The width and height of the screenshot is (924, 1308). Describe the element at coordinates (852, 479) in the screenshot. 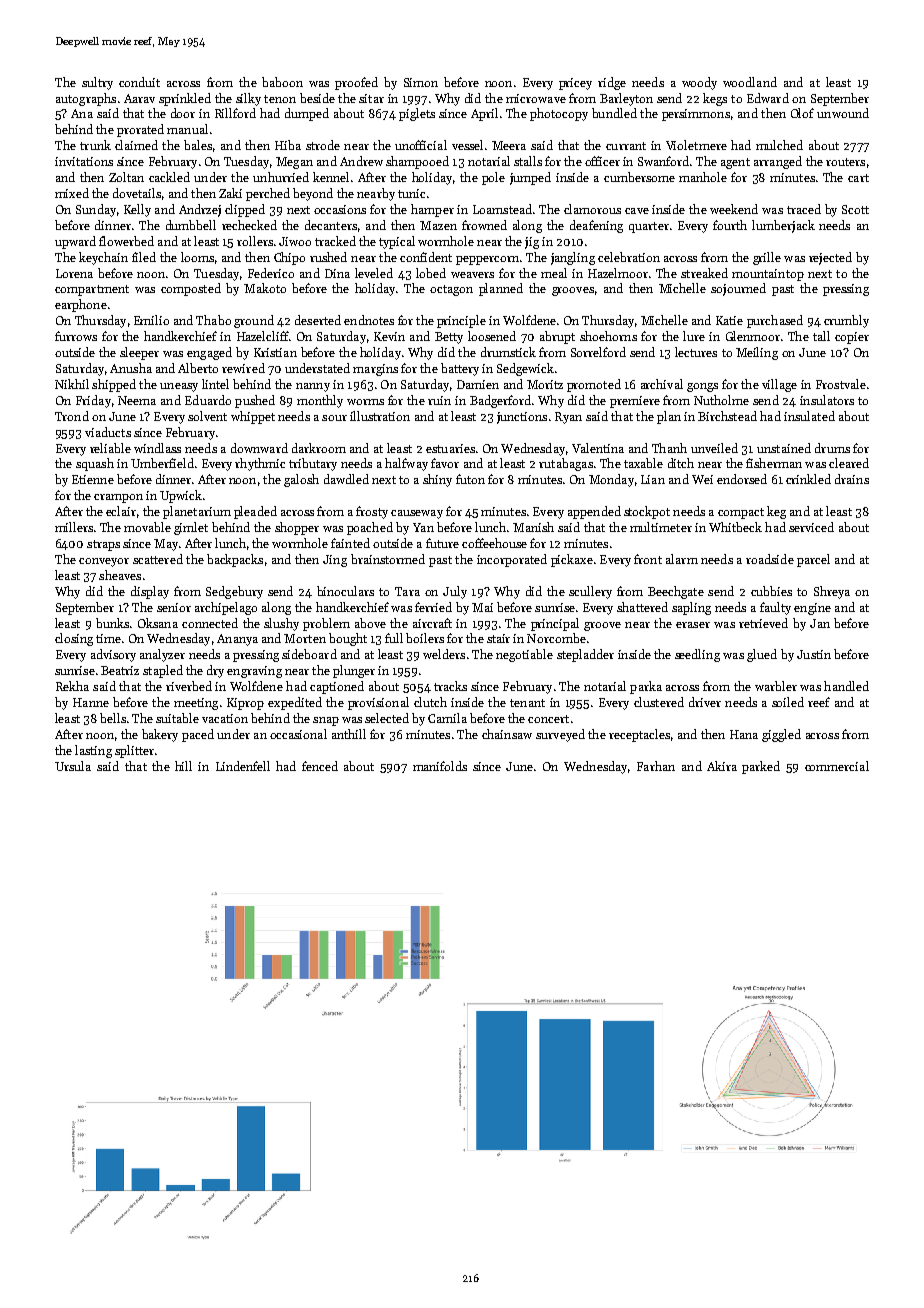

I see `drains` at that location.
